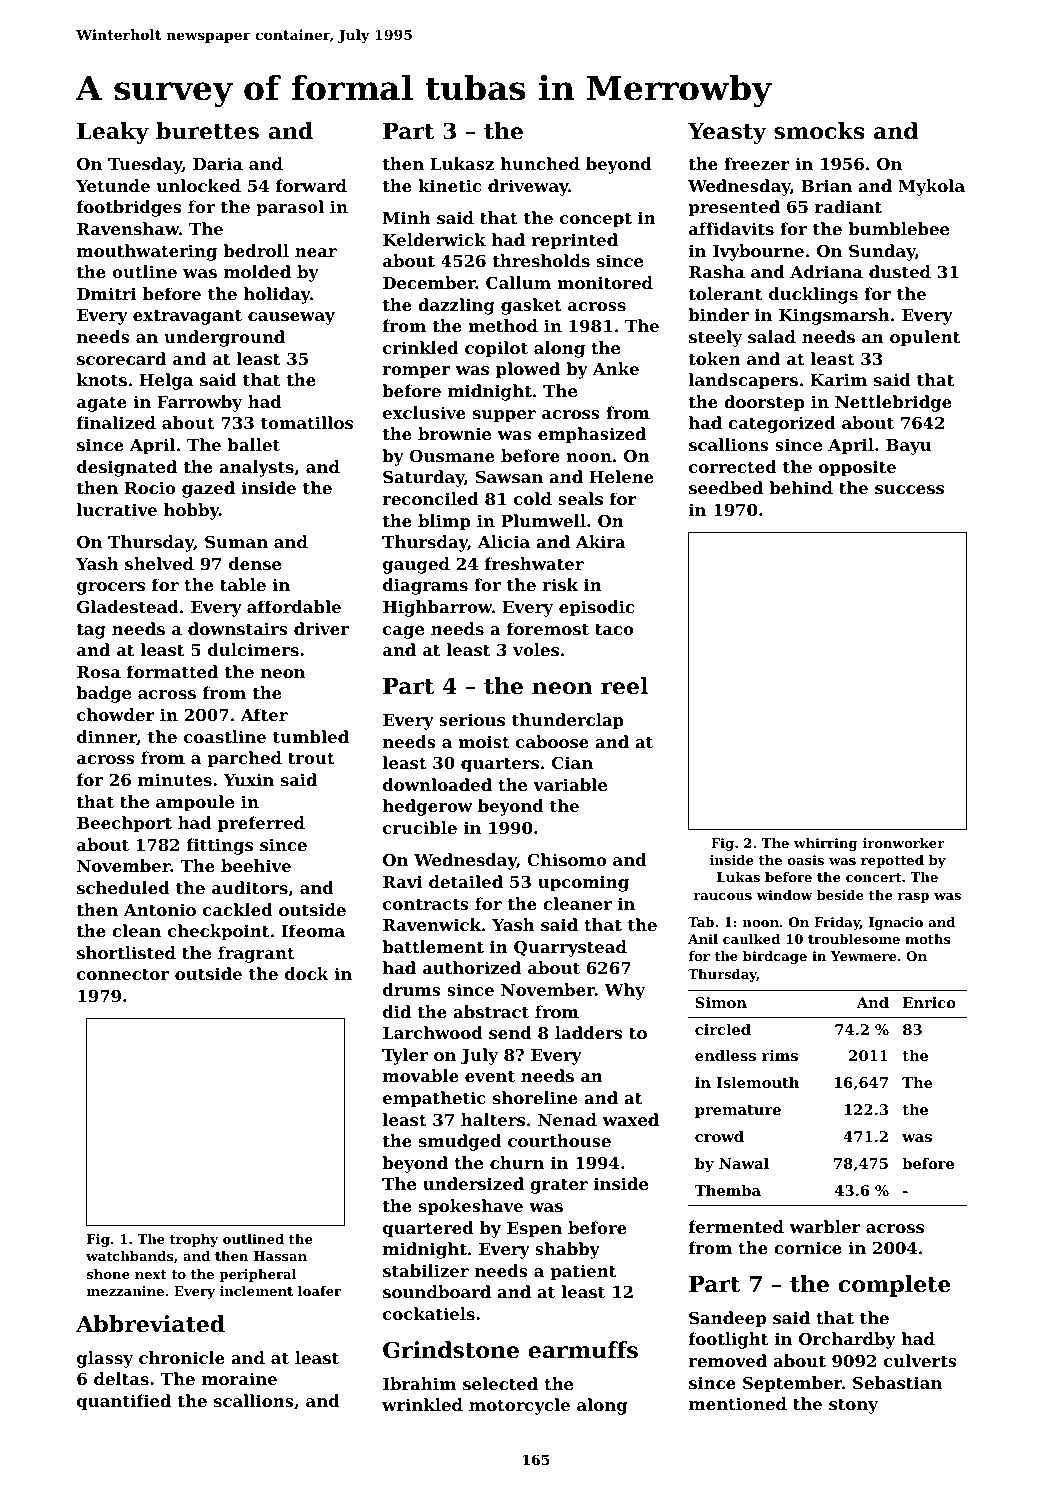 The image size is (1043, 1511). I want to click on chronicle, so click(182, 1357).
